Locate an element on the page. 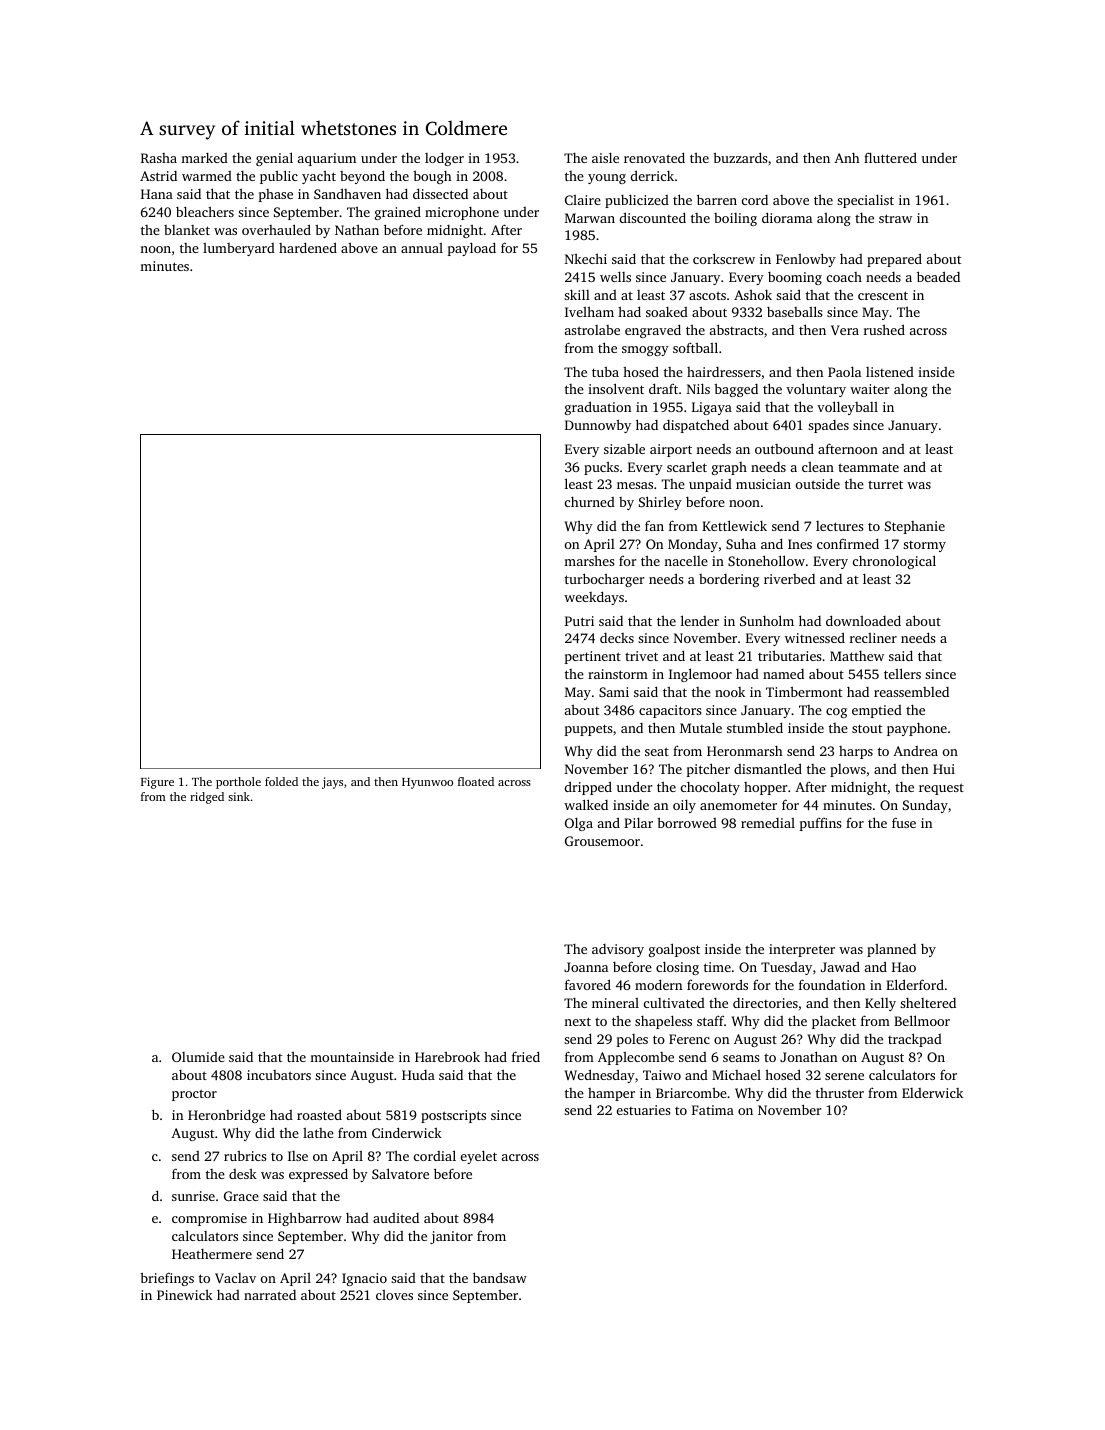 Image resolution: width=1105 pixels, height=1430 pixels. fuse is located at coordinates (904, 822).
